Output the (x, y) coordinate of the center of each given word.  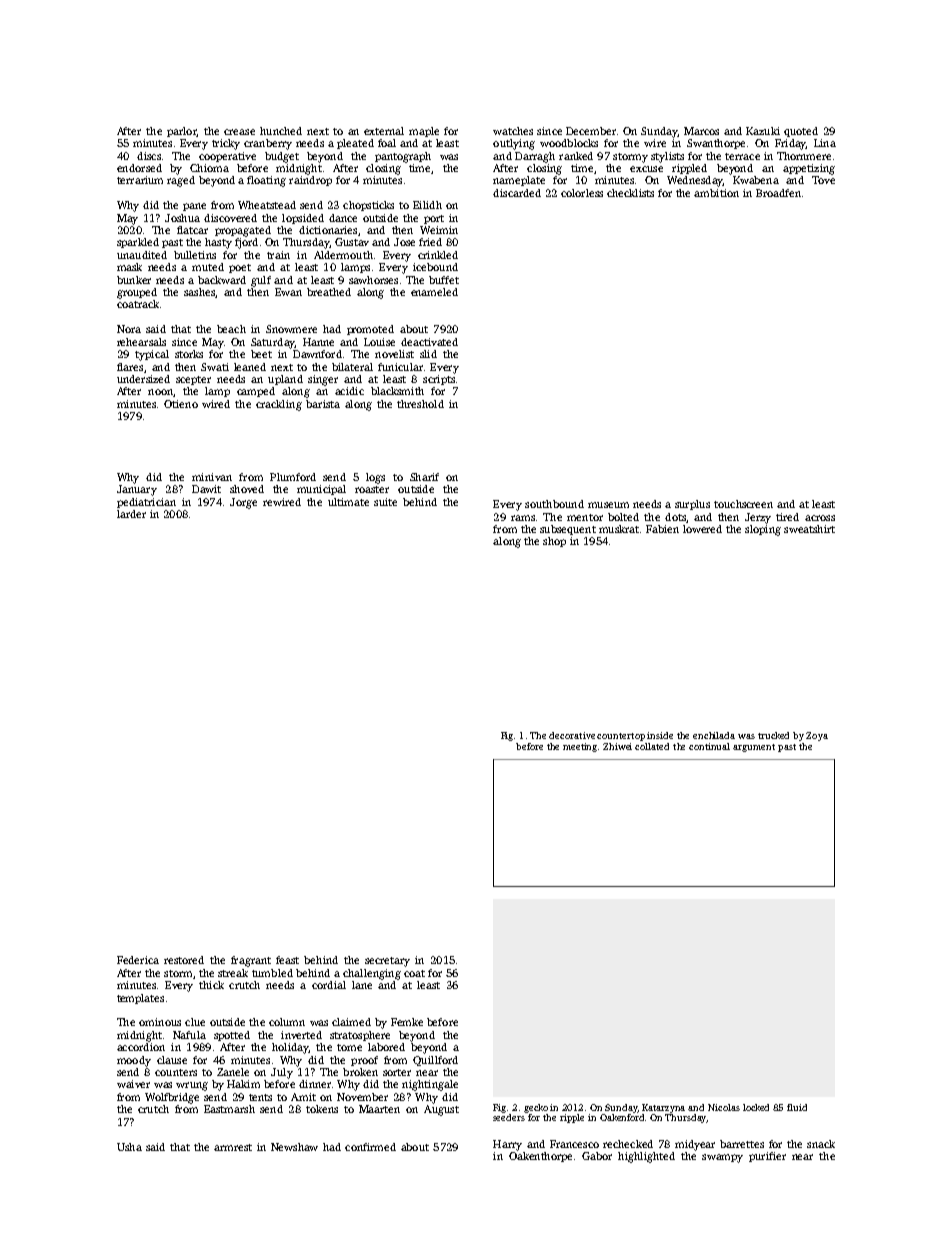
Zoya (817, 736)
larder (131, 514)
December (591, 131)
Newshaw (294, 1147)
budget (282, 157)
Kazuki (763, 131)
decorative (572, 735)
